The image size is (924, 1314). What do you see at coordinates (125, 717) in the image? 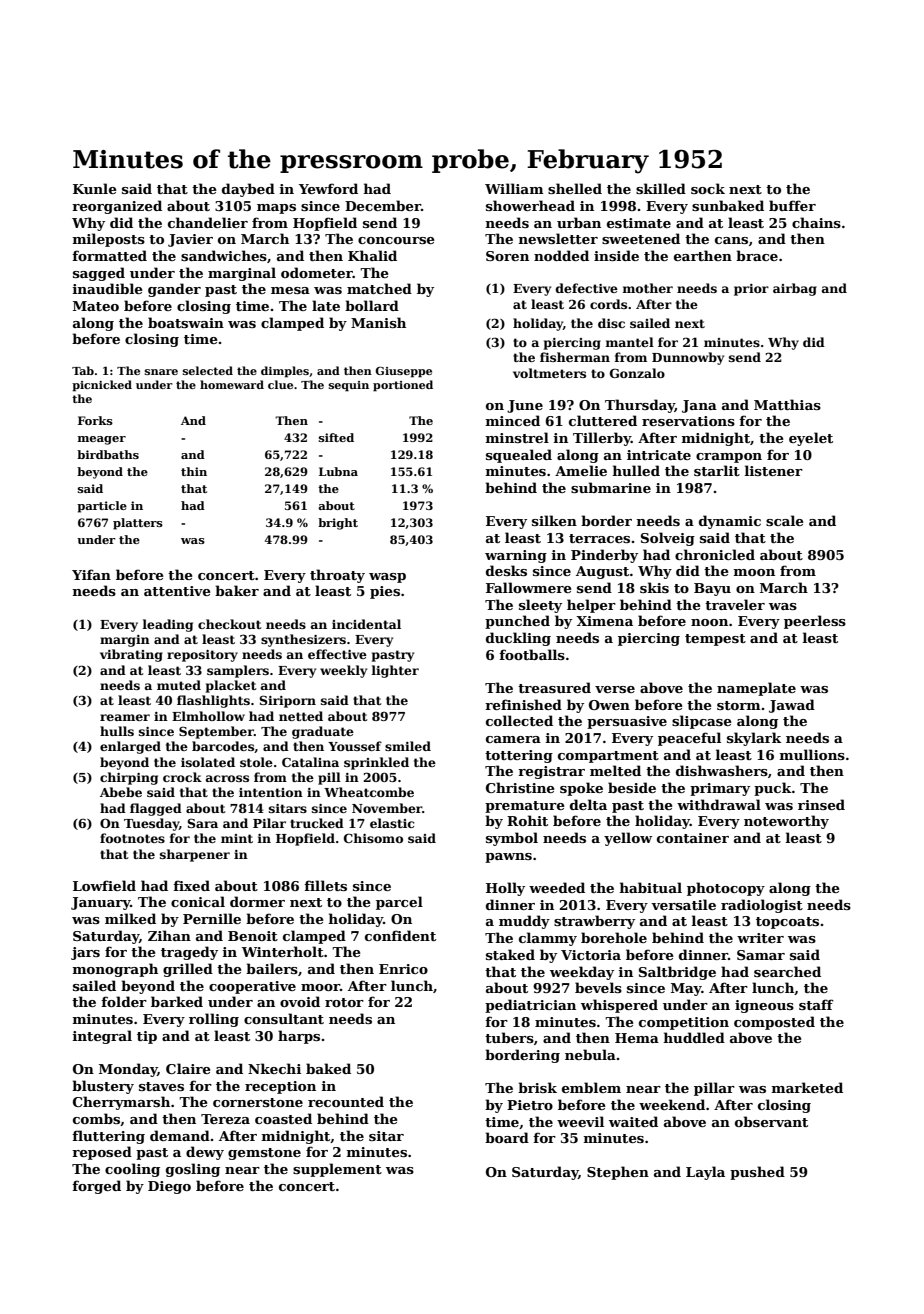
I see `reamer` at bounding box center [125, 717].
